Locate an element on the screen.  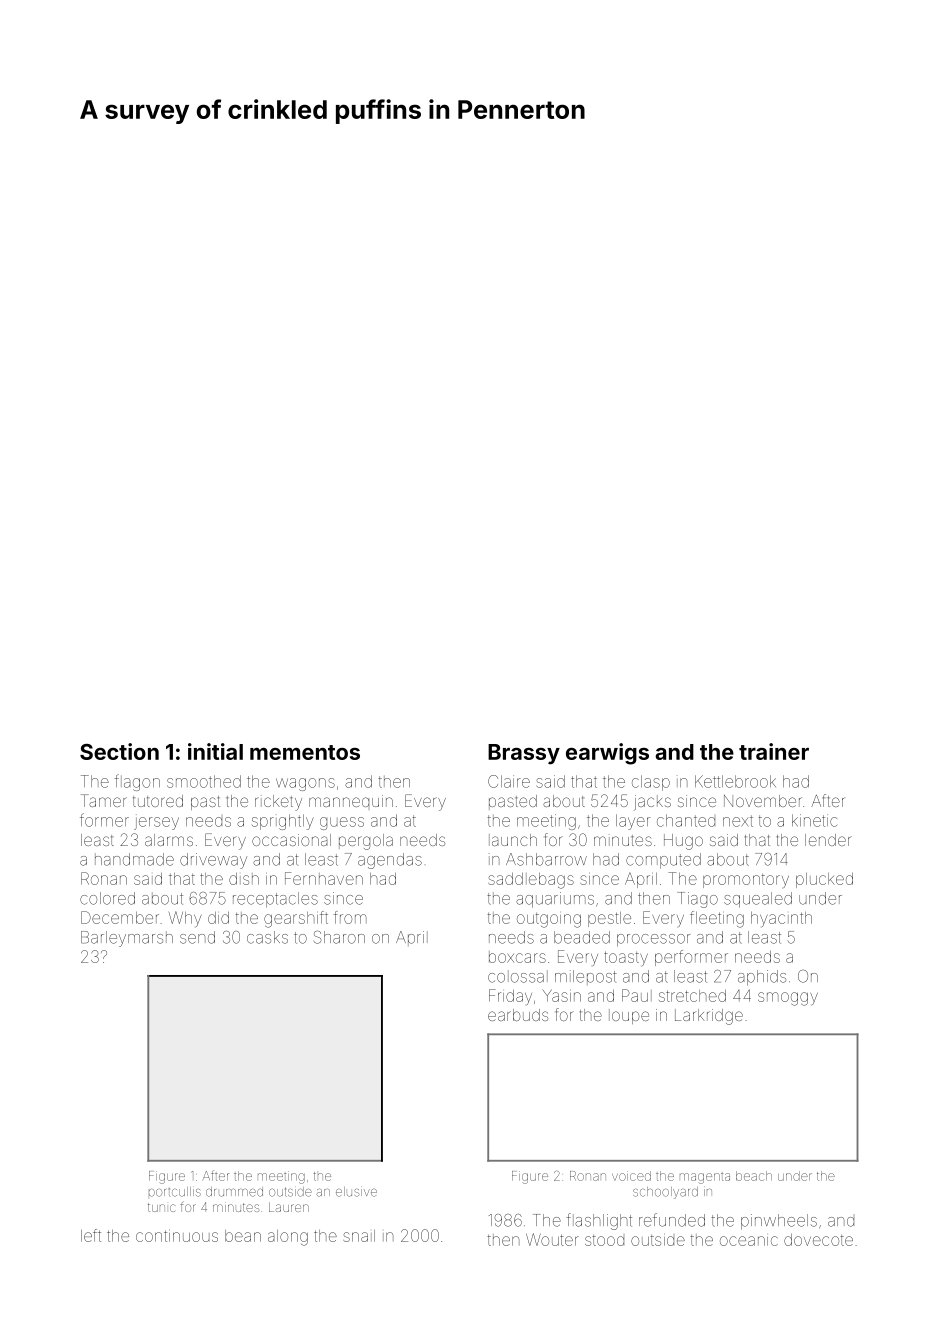
beach is located at coordinates (754, 1176).
